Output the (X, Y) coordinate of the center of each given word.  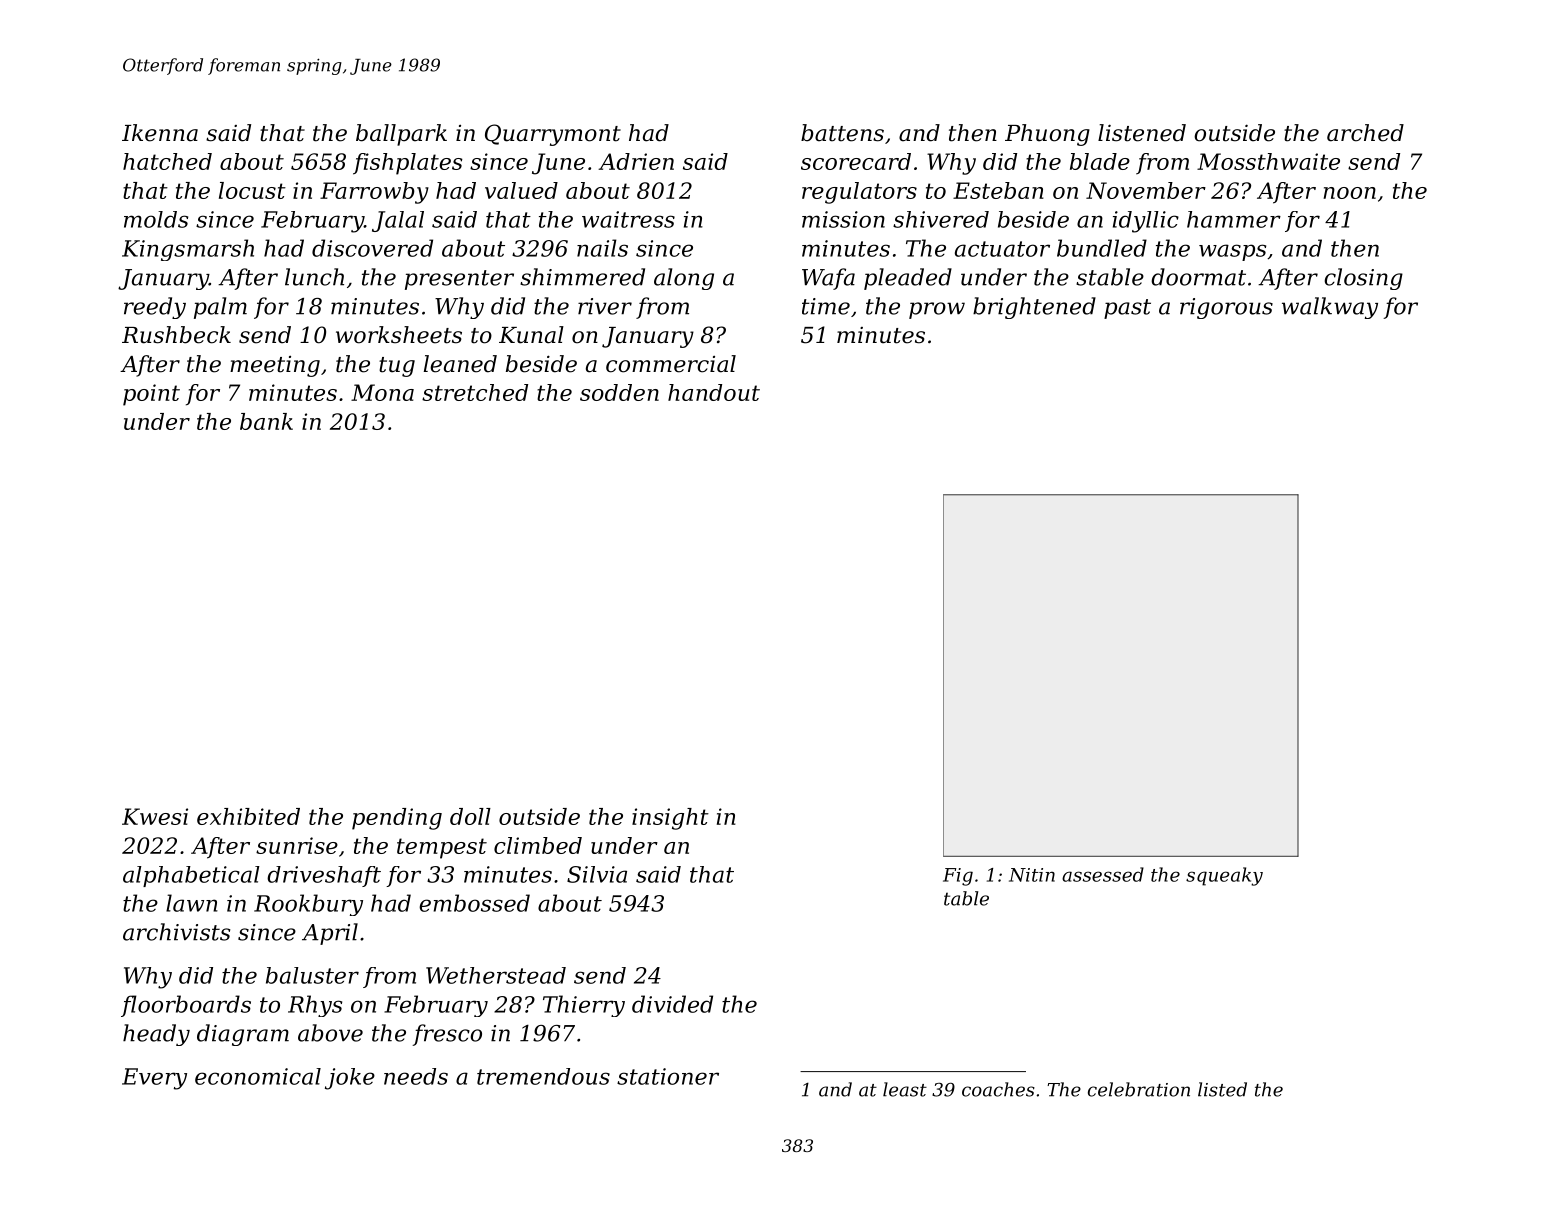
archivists (176, 932)
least (905, 1089)
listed (1222, 1089)
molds (156, 219)
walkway (1330, 308)
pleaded (908, 279)
